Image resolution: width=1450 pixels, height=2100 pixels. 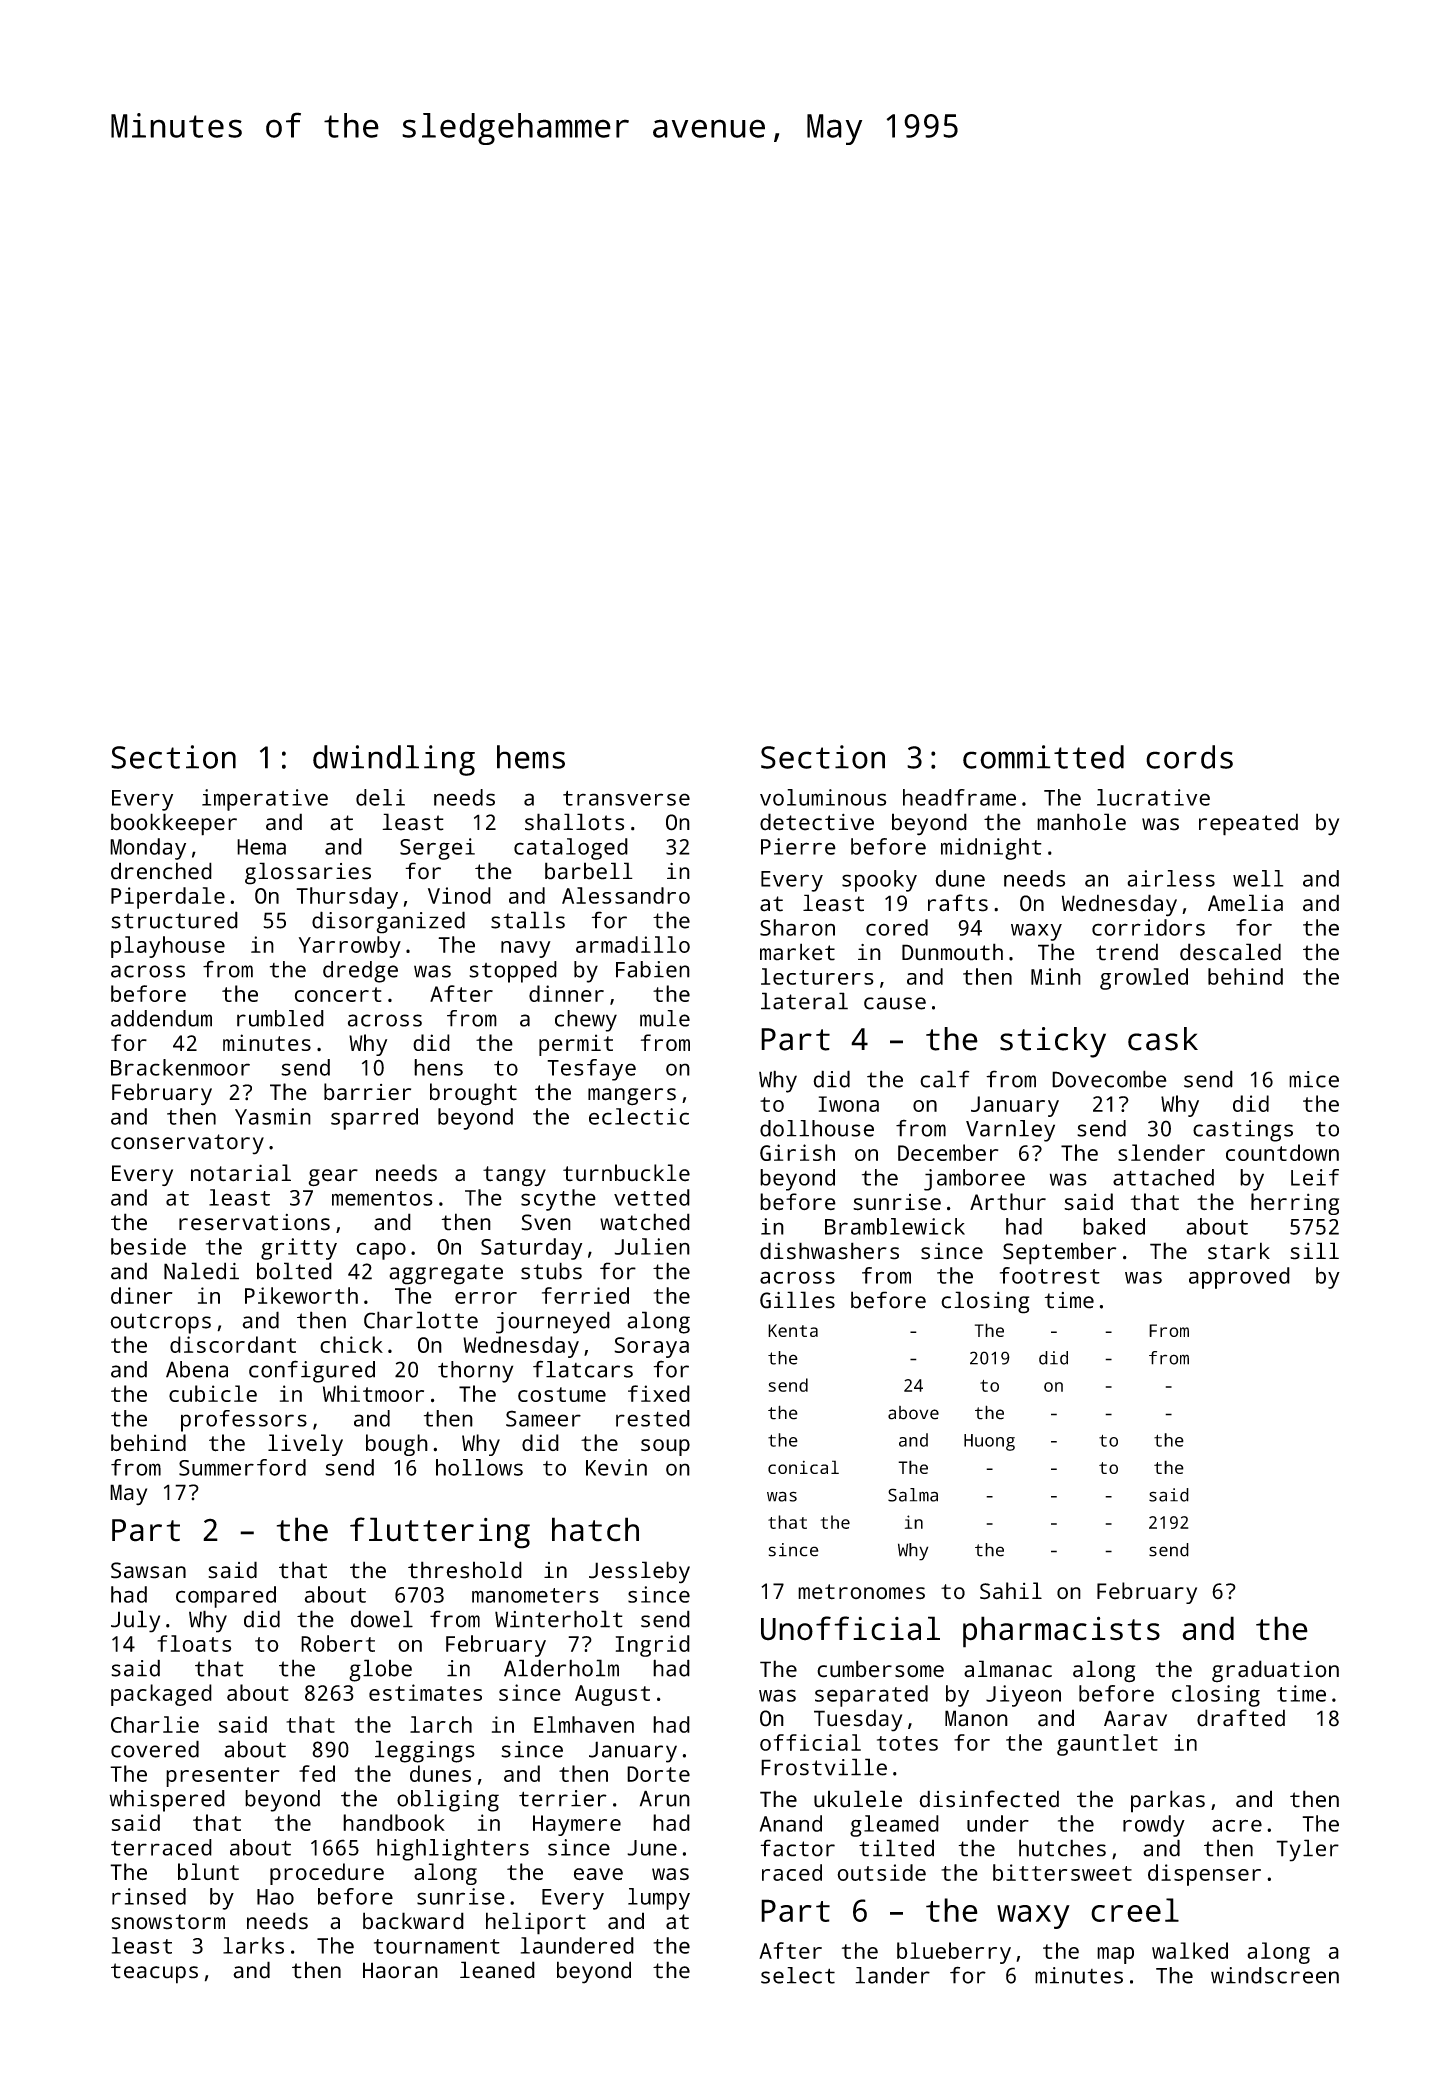 I want to click on Leif, so click(x=1315, y=1177).
